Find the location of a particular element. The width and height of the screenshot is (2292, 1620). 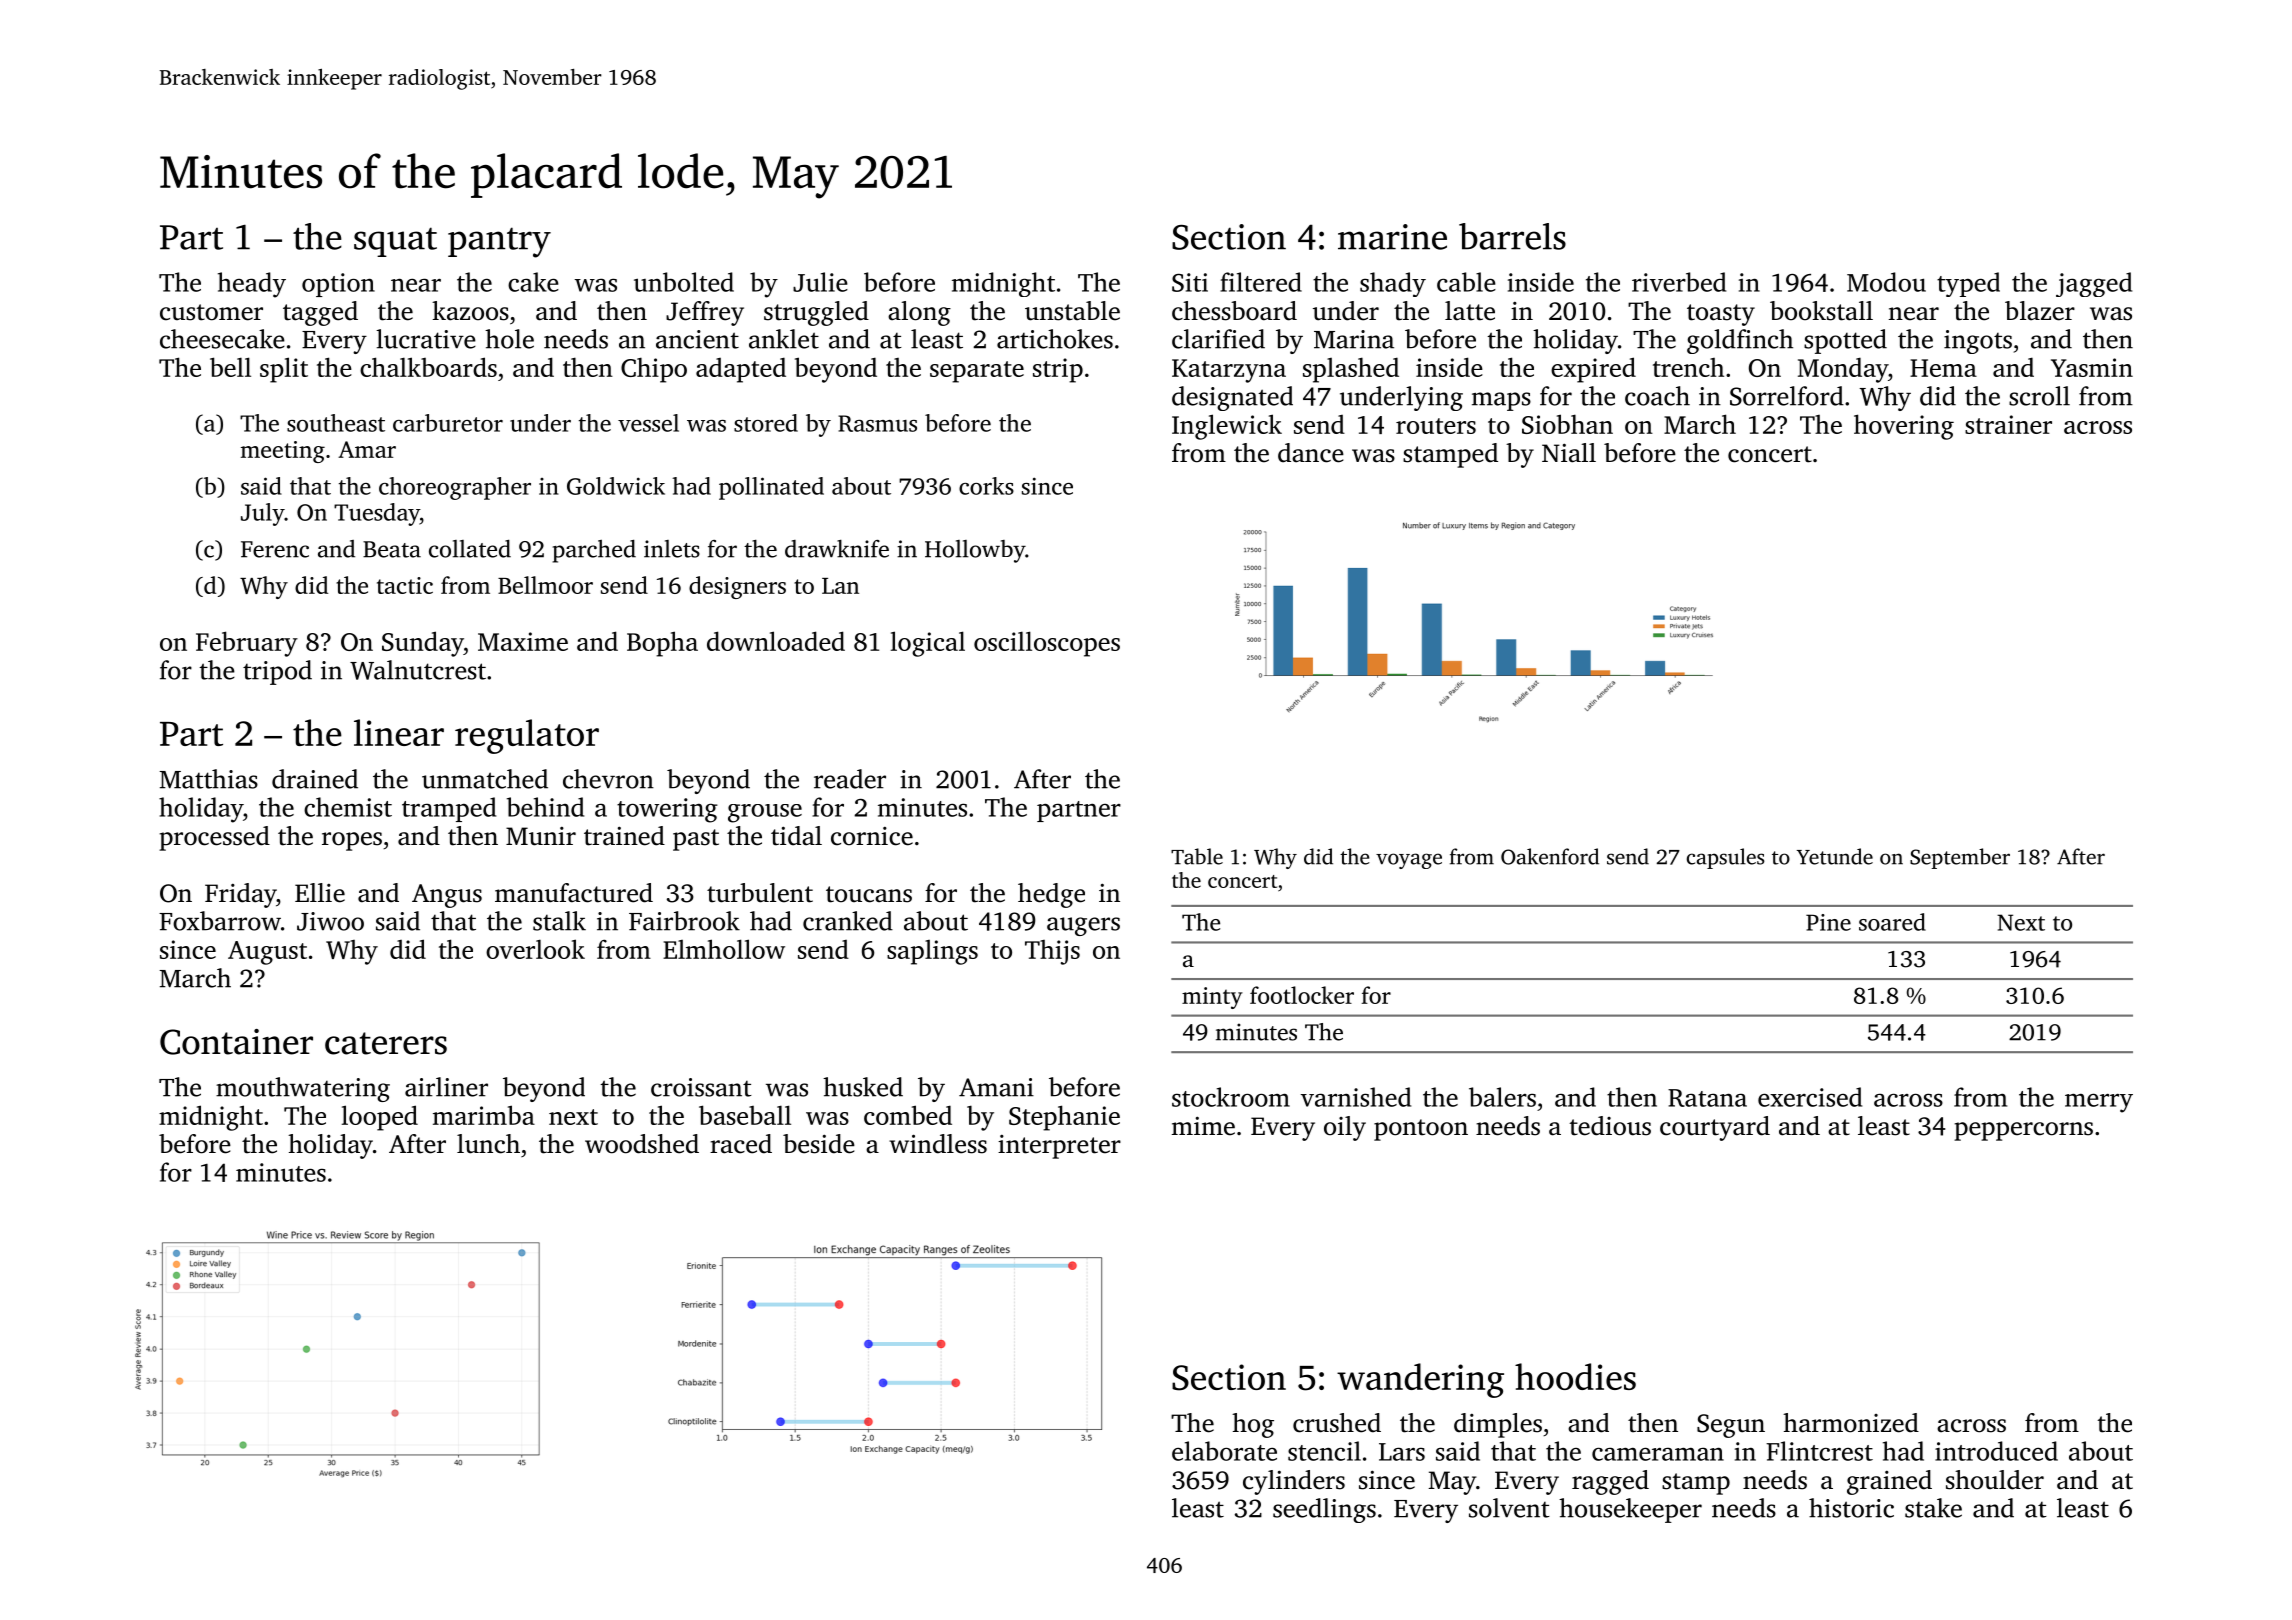

lunch is located at coordinates (488, 1144).
